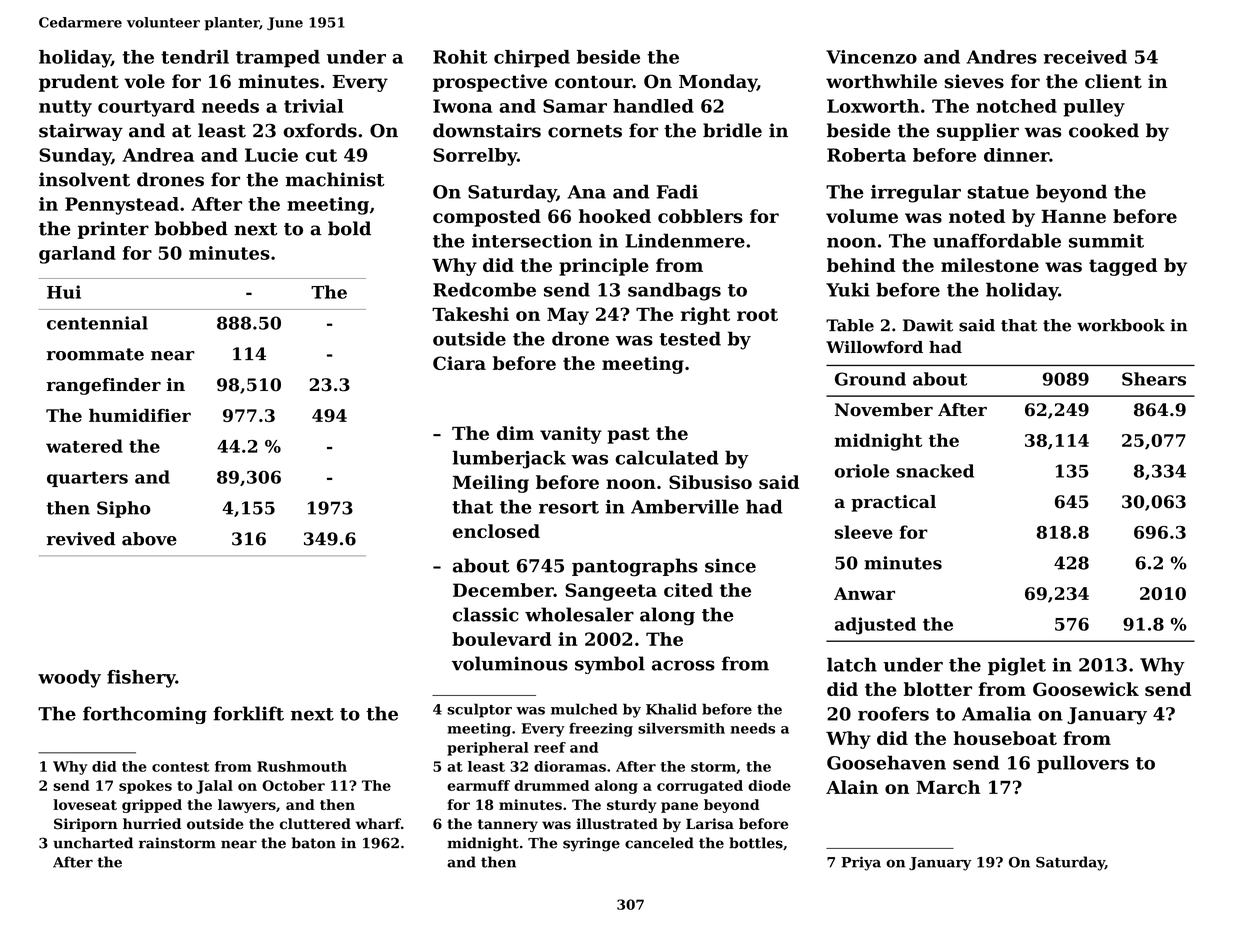 The width and height of the screenshot is (1233, 952). What do you see at coordinates (1086, 689) in the screenshot?
I see `Goosewick` at bounding box center [1086, 689].
